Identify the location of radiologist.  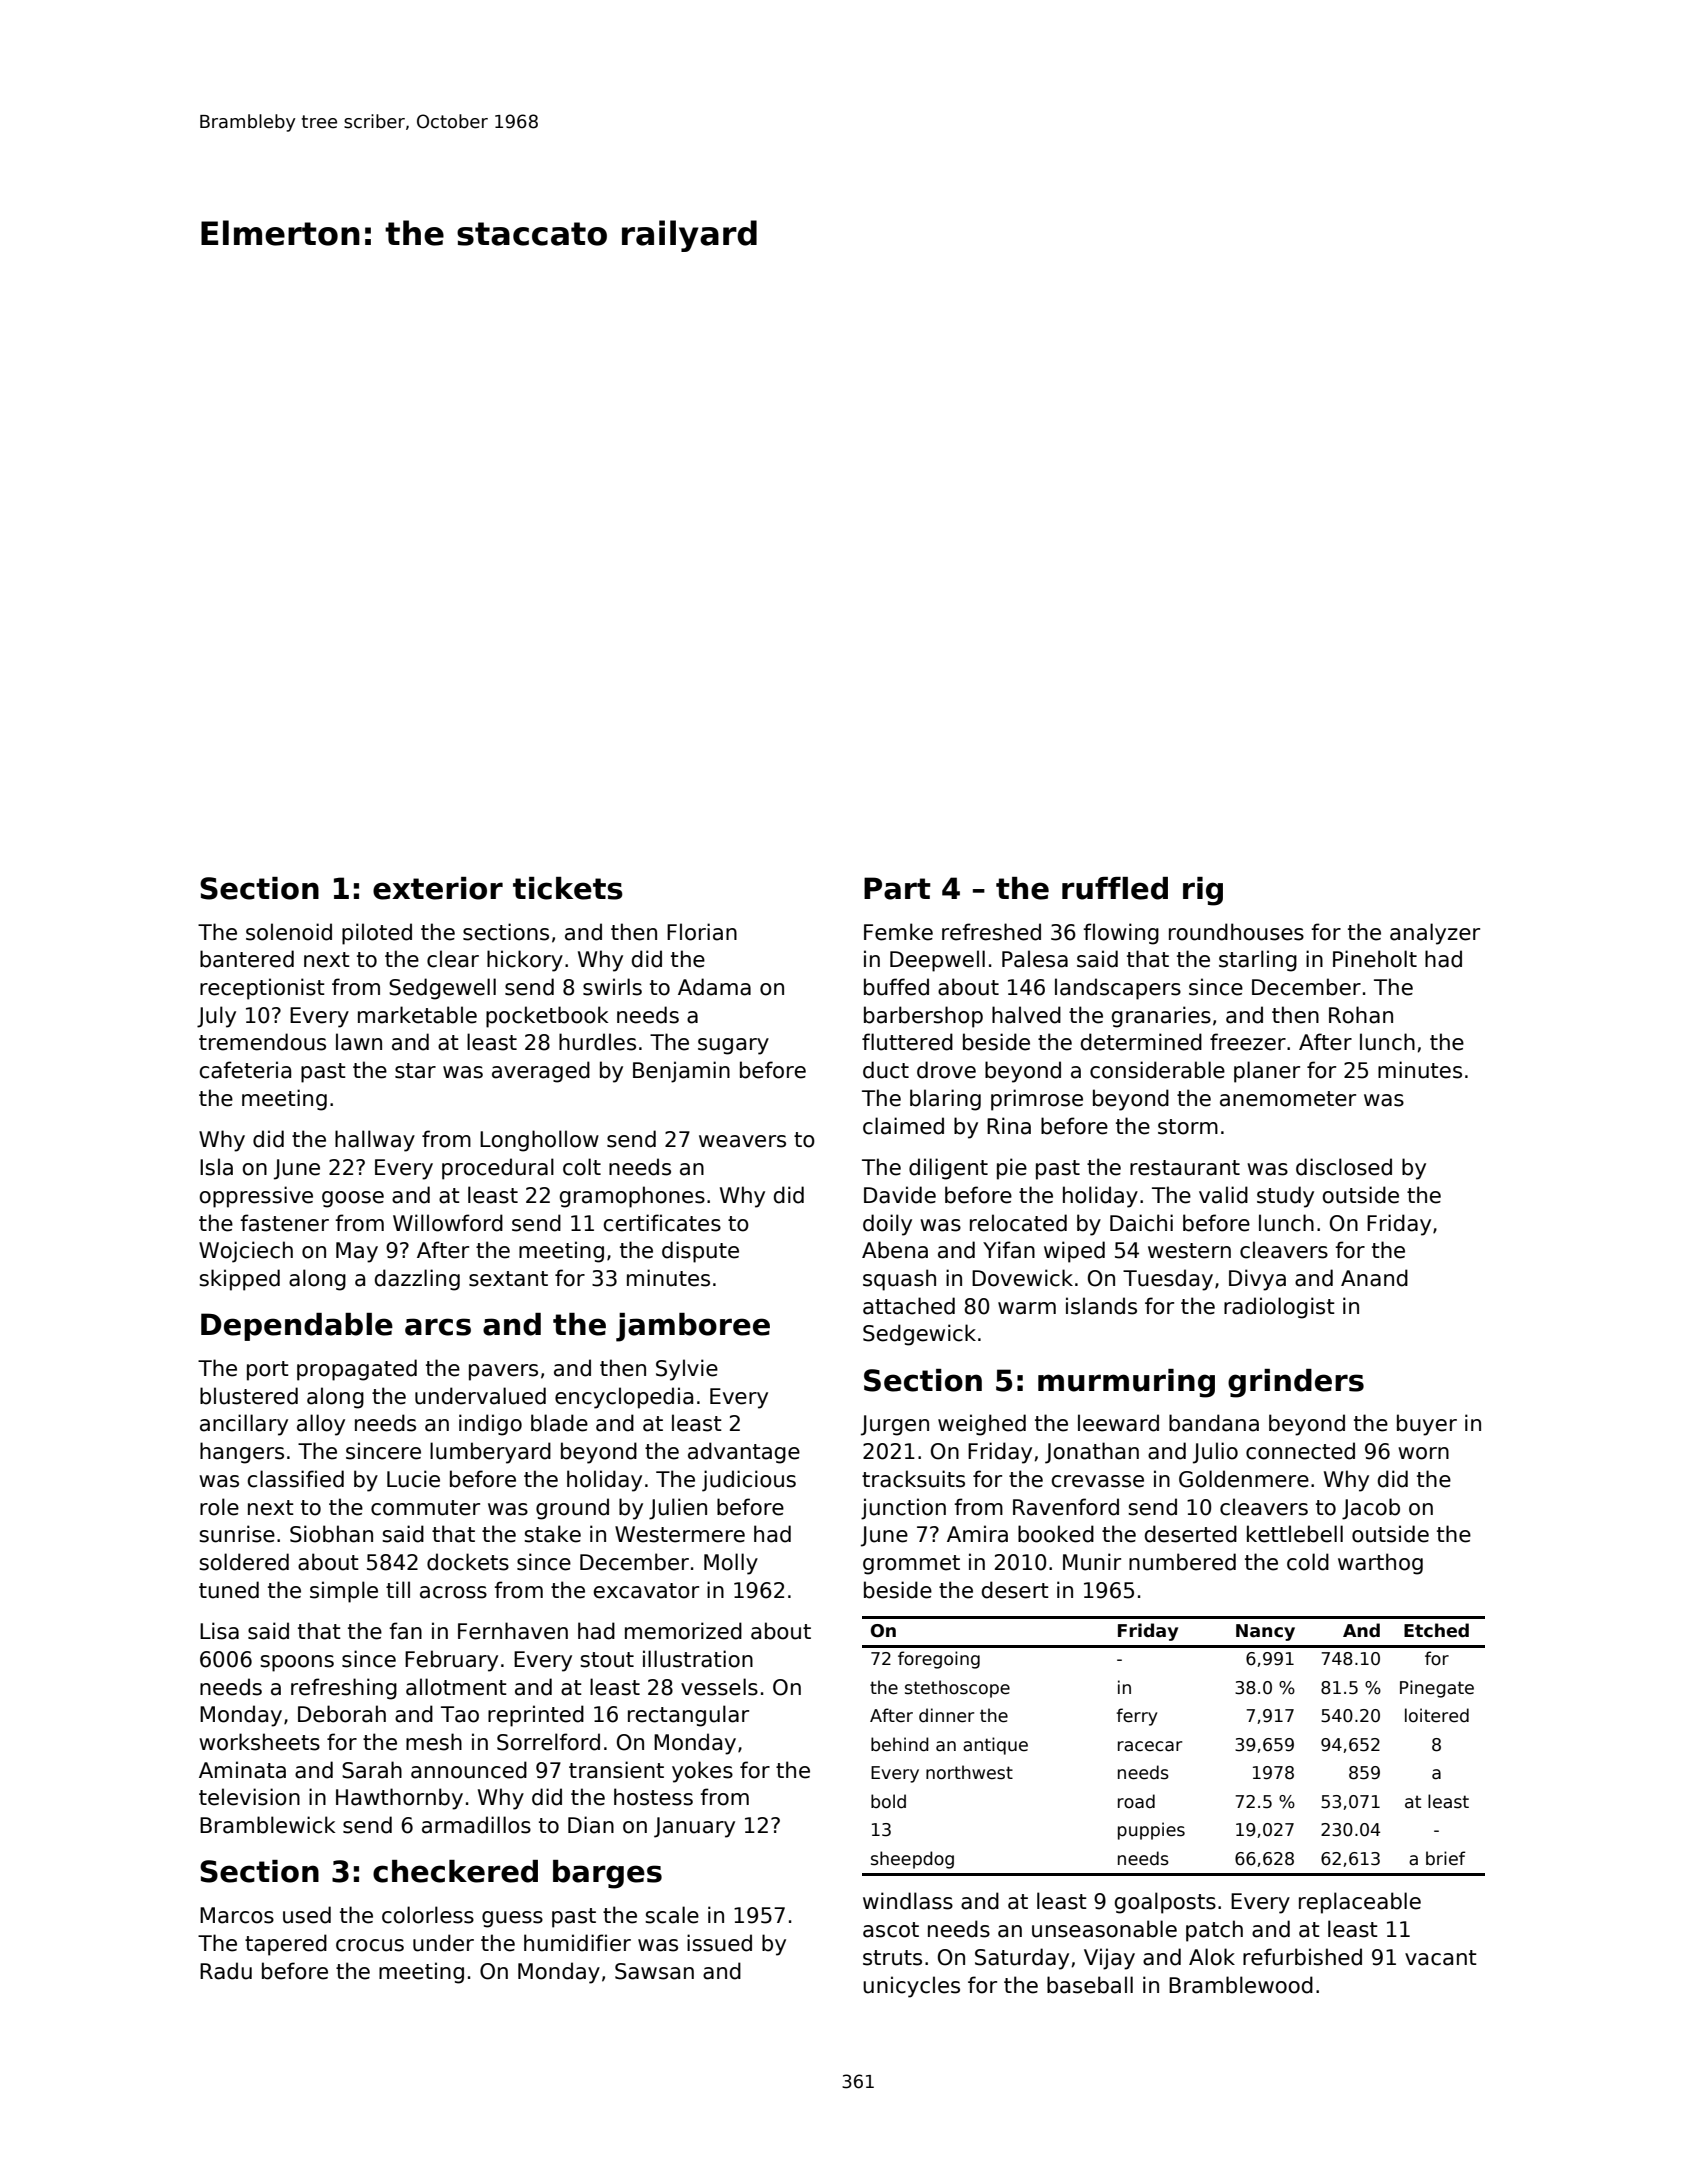
(1279, 1308).
